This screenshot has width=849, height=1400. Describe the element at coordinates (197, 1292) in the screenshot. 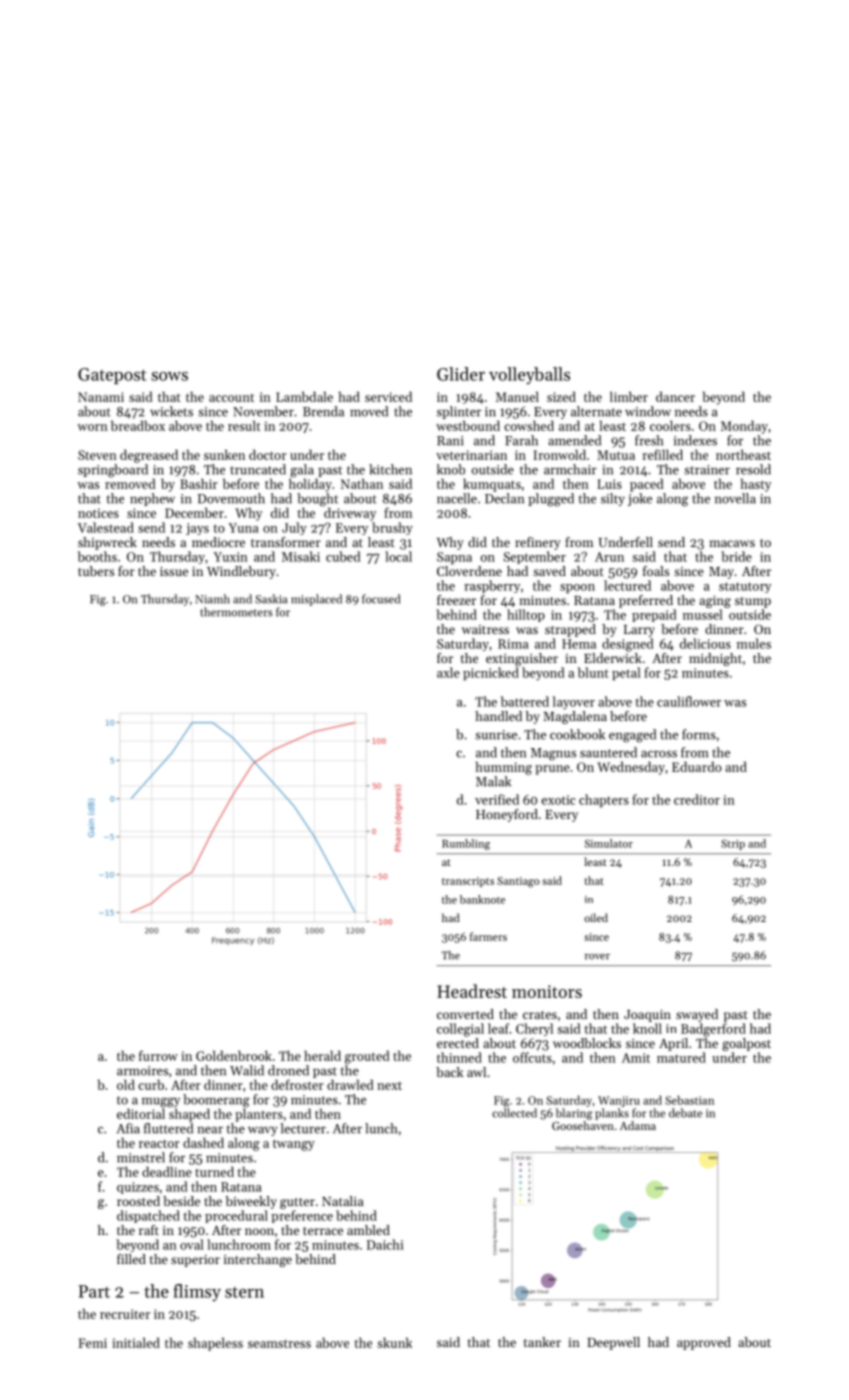

I see `flimsy` at that location.
